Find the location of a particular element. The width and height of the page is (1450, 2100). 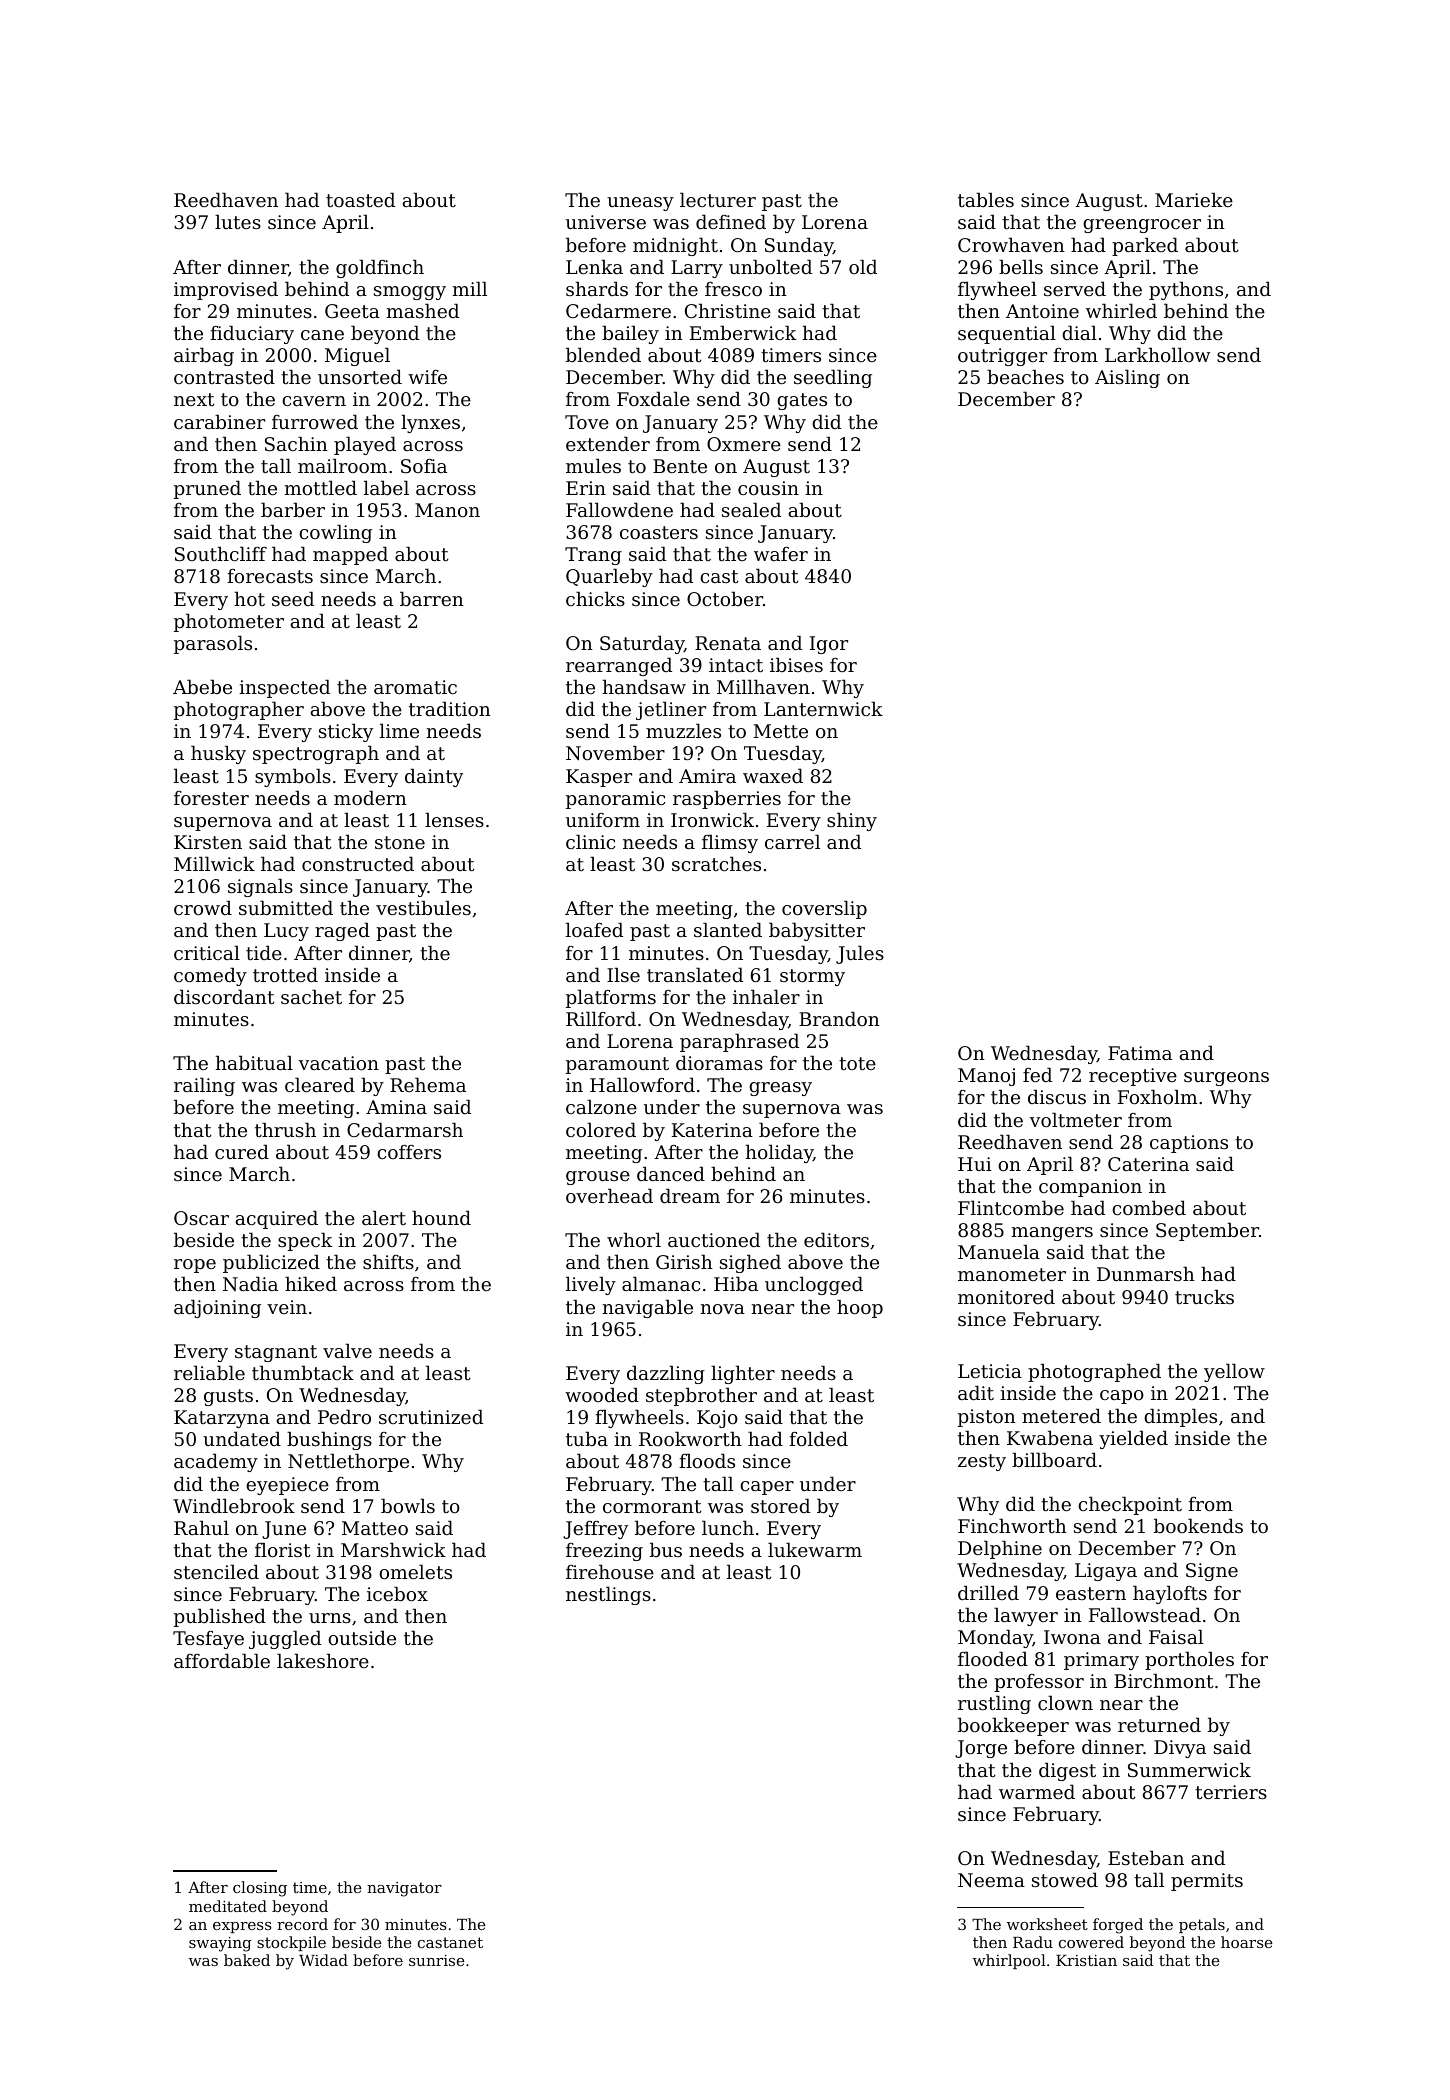

lime is located at coordinates (399, 730).
